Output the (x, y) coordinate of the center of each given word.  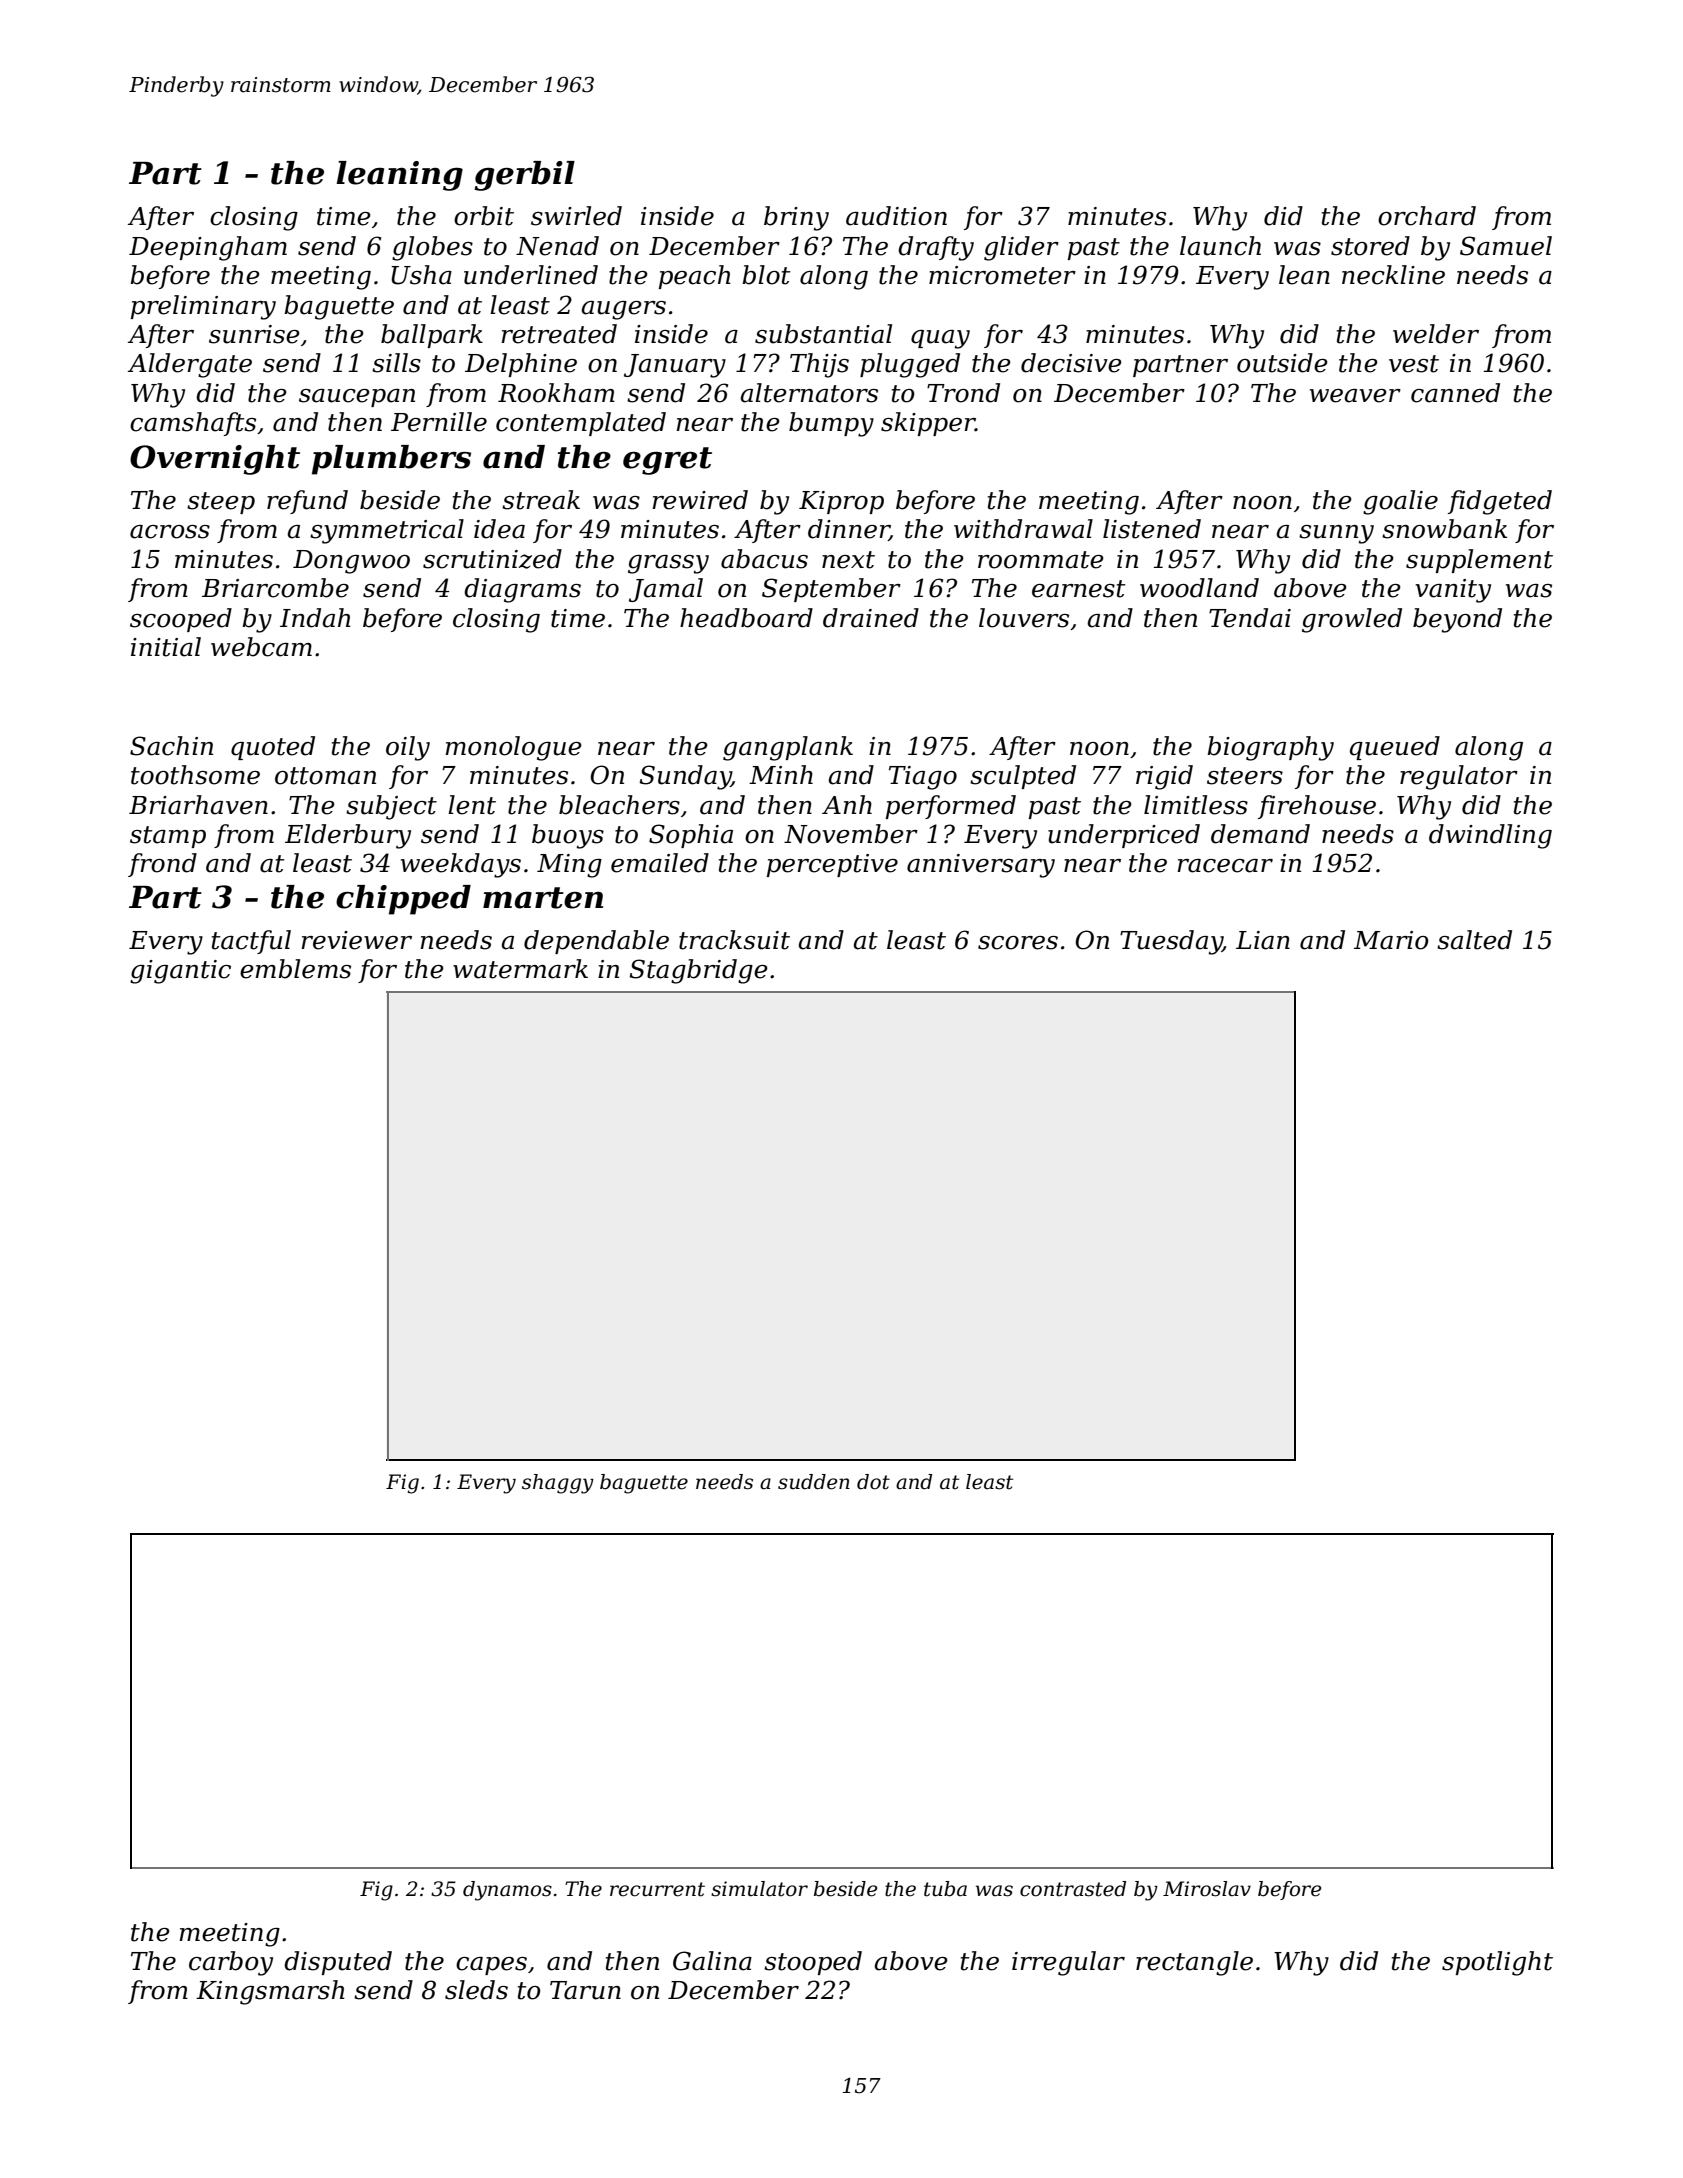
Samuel (1506, 246)
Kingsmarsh (270, 1992)
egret (667, 461)
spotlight (1497, 1963)
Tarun (585, 1990)
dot (873, 1482)
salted (1474, 940)
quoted (273, 748)
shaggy (558, 1484)
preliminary (203, 307)
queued (1395, 748)
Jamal (666, 590)
